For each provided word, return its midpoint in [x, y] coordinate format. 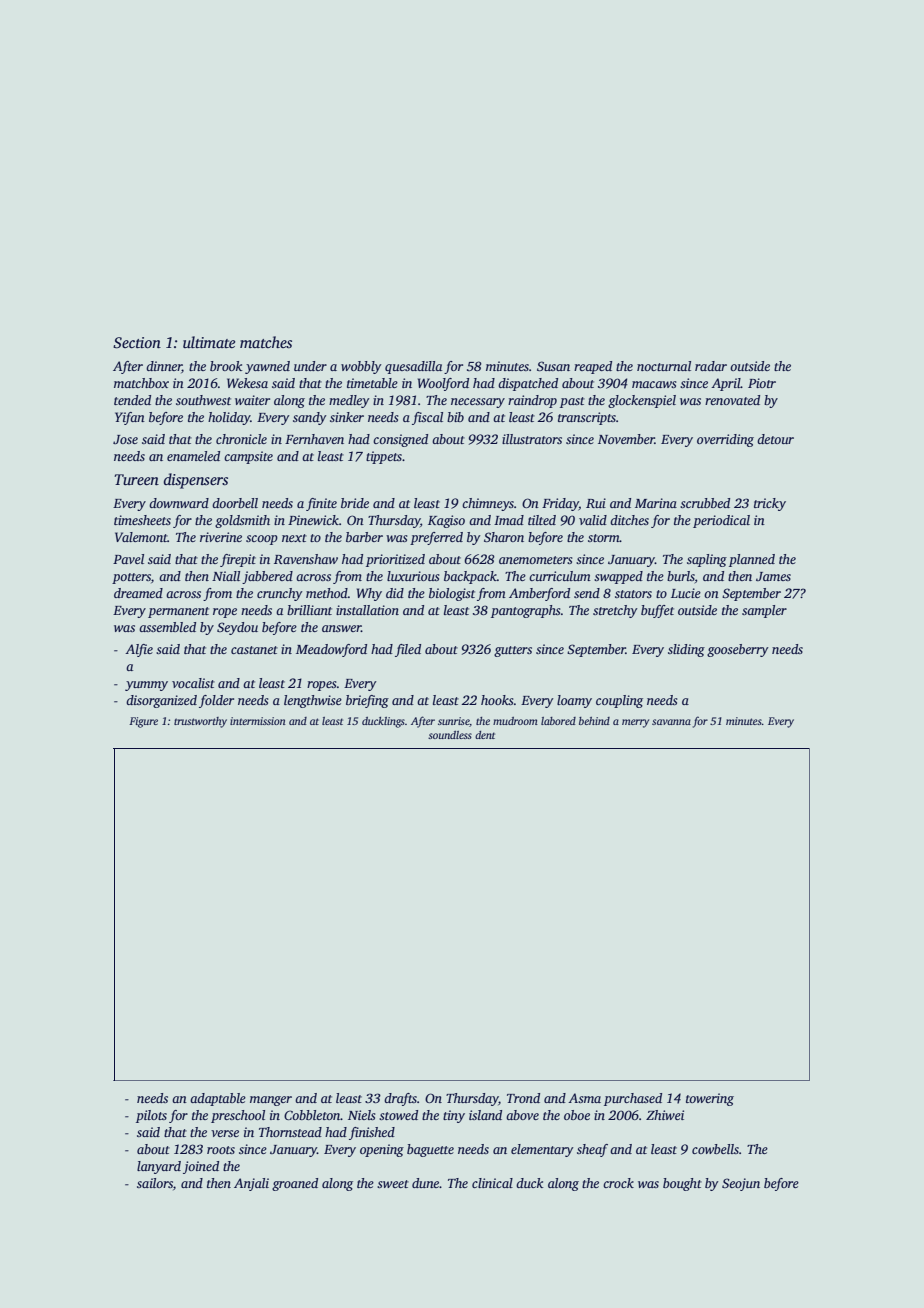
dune [426, 1183]
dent [485, 735]
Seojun [741, 1184]
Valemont [141, 537]
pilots [151, 1116]
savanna [671, 722]
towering [710, 1099]
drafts [400, 1099]
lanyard [159, 1167]
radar [711, 366]
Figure [143, 722]
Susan [553, 366]
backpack [470, 577]
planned [752, 560]
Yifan [130, 418]
